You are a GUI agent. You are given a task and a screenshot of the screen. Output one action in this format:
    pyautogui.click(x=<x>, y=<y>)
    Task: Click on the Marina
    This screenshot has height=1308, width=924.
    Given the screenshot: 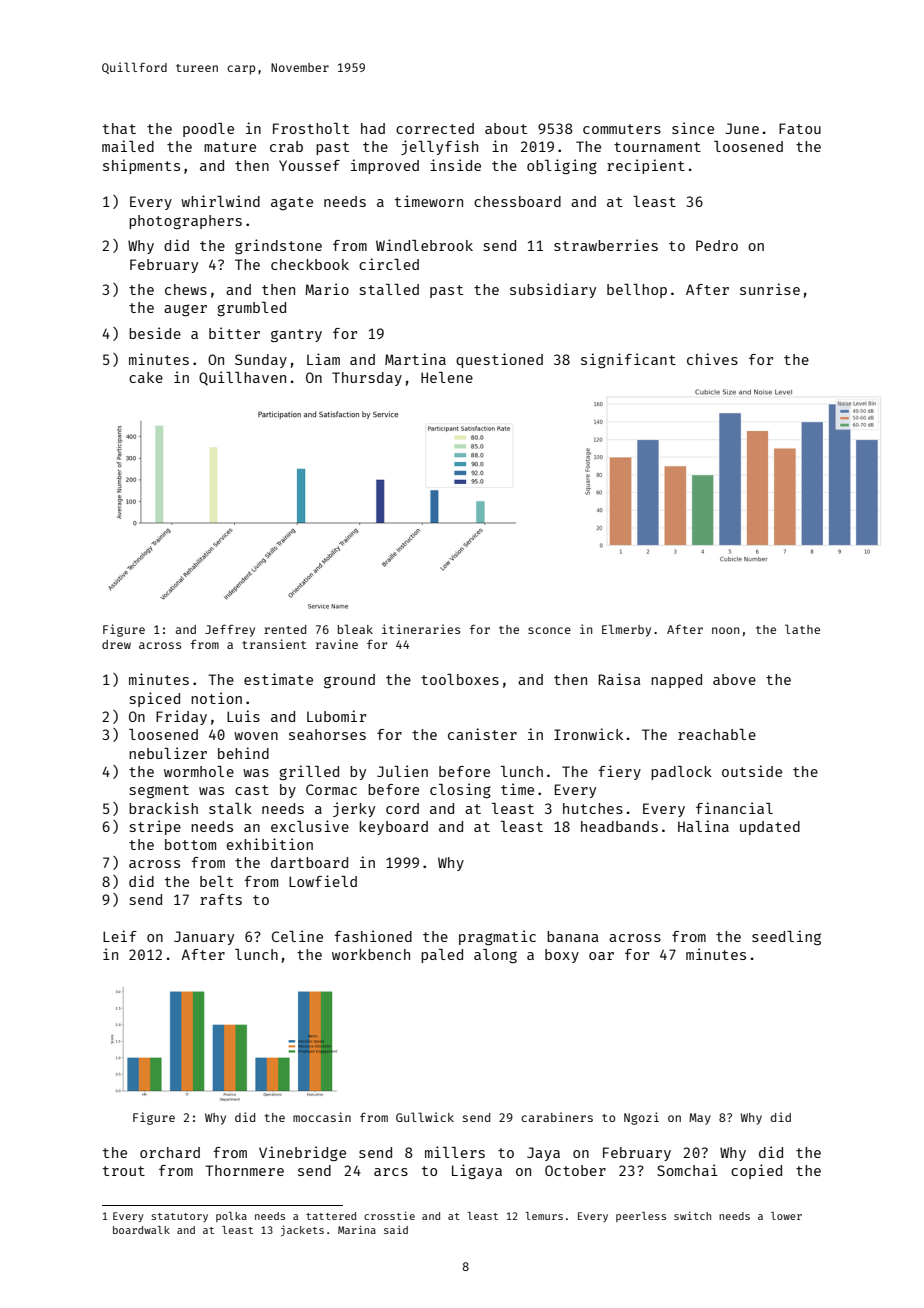 What is the action you would take?
    pyautogui.click(x=357, y=1229)
